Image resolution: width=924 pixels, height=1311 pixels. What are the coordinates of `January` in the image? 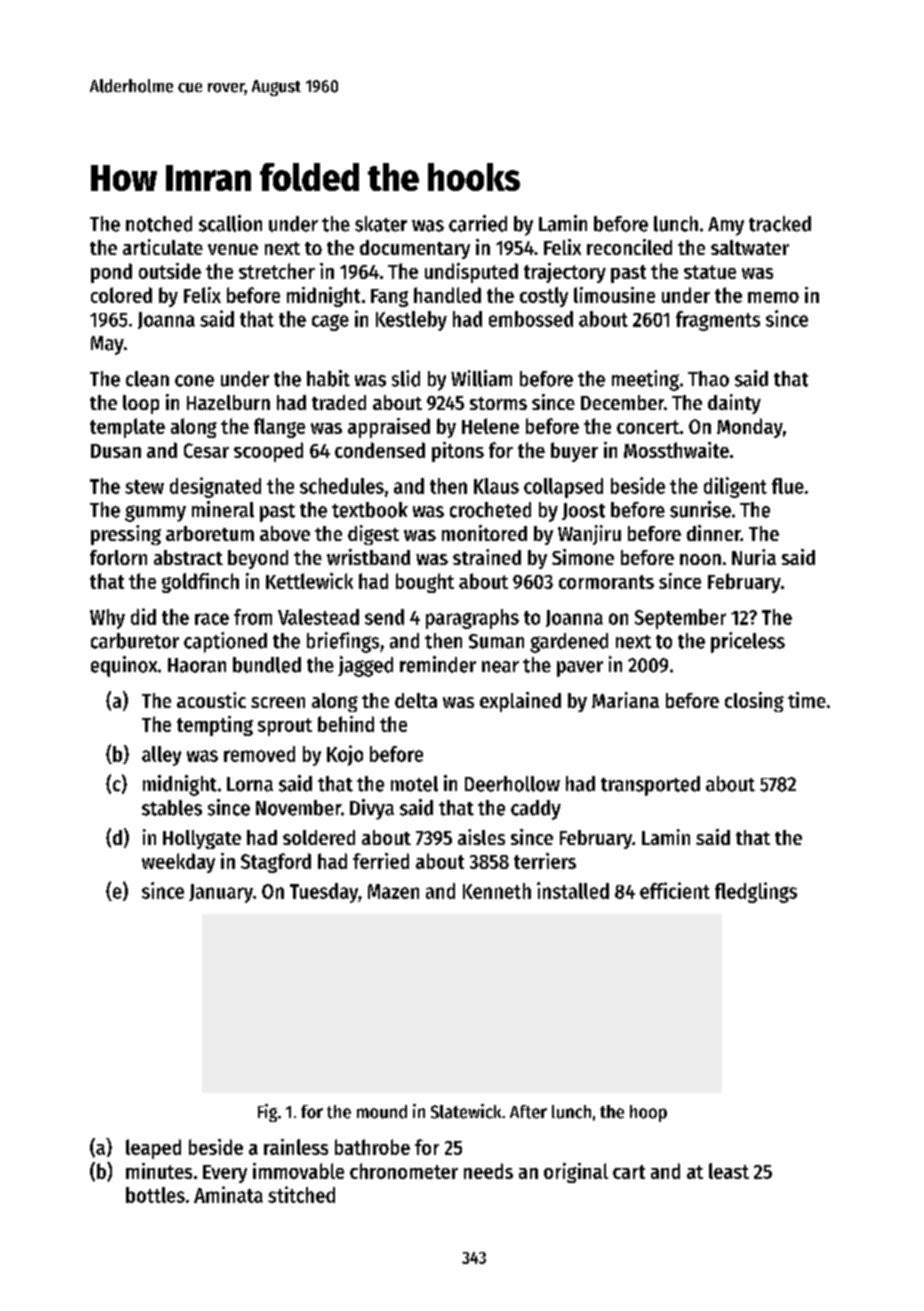 It's located at (221, 893).
